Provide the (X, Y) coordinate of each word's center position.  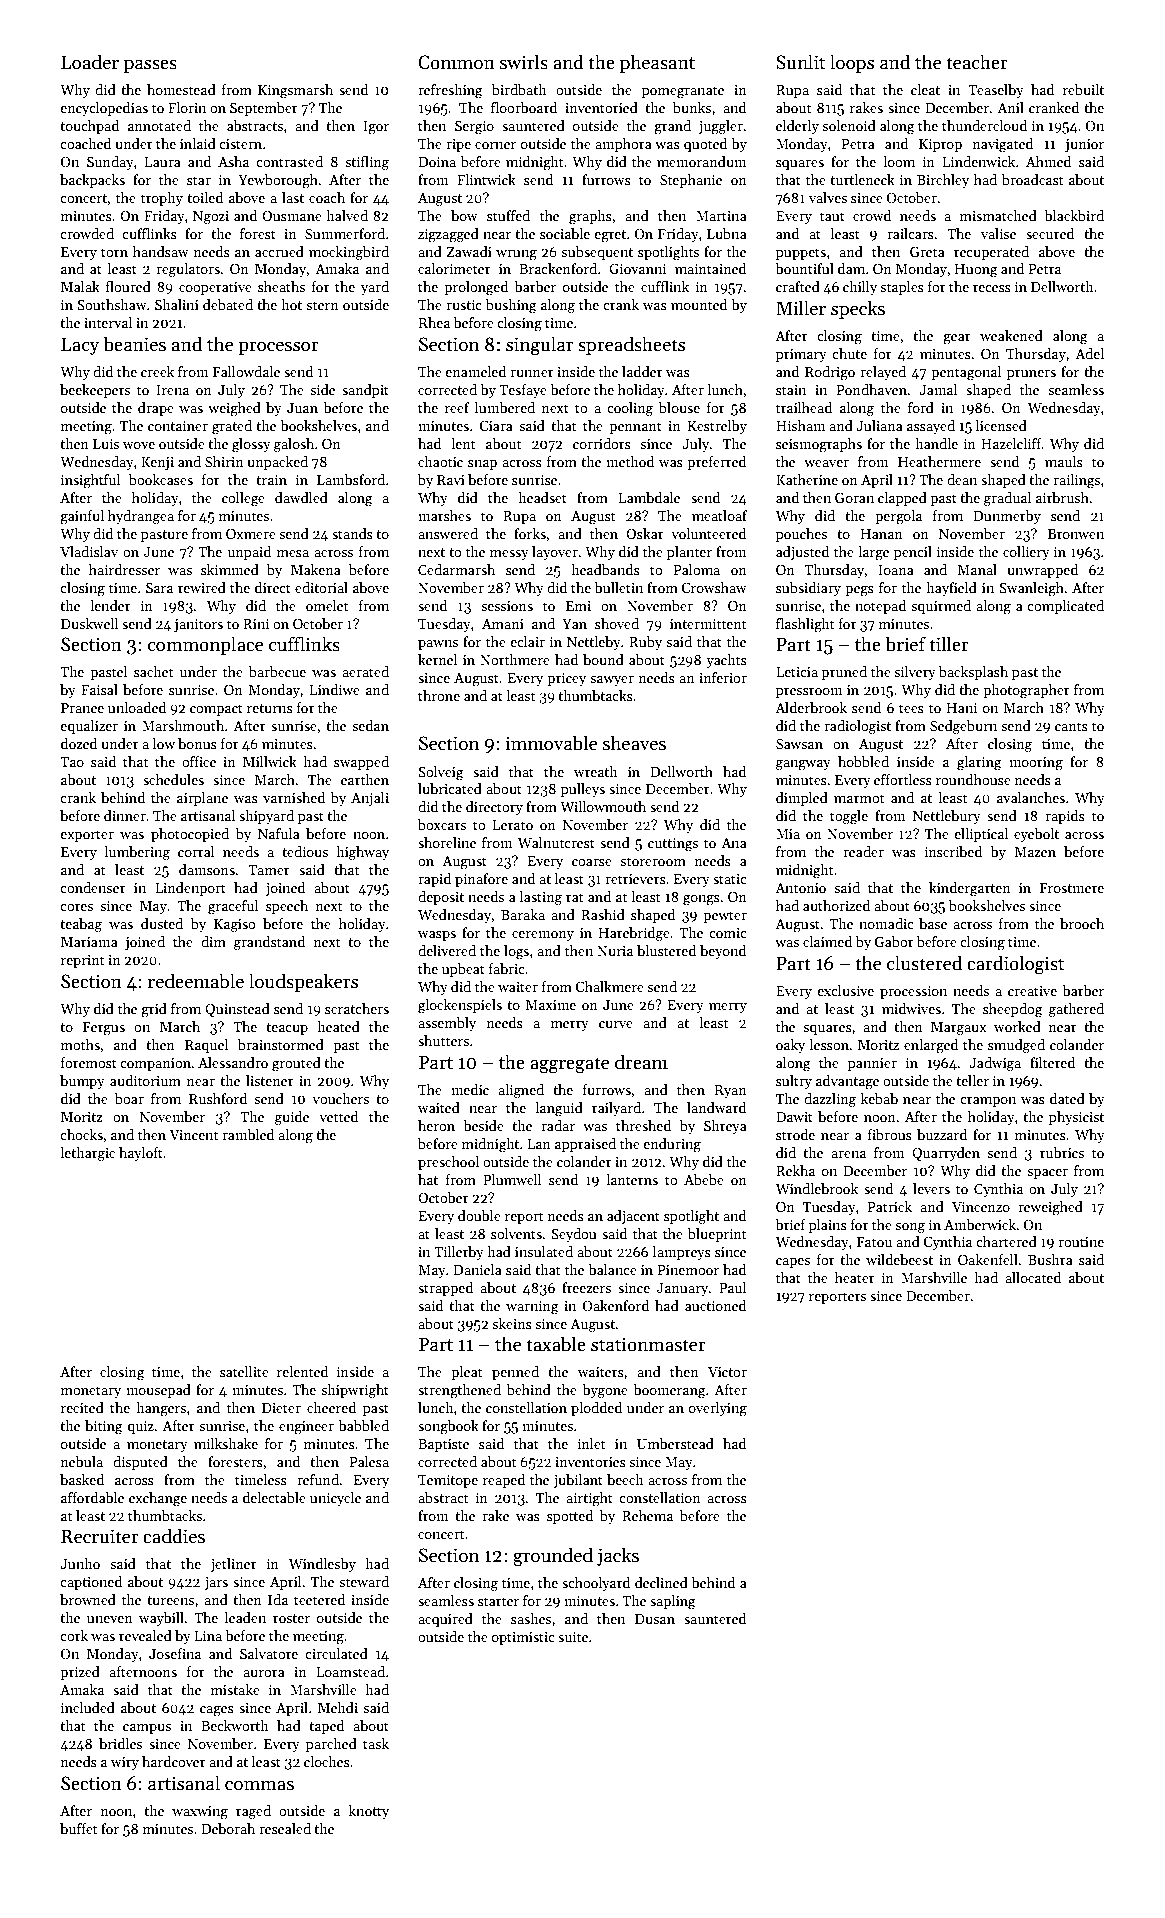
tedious (305, 851)
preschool (448, 1163)
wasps (437, 936)
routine (1081, 1242)
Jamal (938, 389)
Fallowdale (246, 371)
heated (338, 1026)
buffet (79, 1828)
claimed (827, 941)
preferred (716, 463)
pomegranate (683, 92)
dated (1067, 1098)
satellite (244, 1371)
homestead (181, 89)
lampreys (682, 1253)
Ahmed (1048, 161)
